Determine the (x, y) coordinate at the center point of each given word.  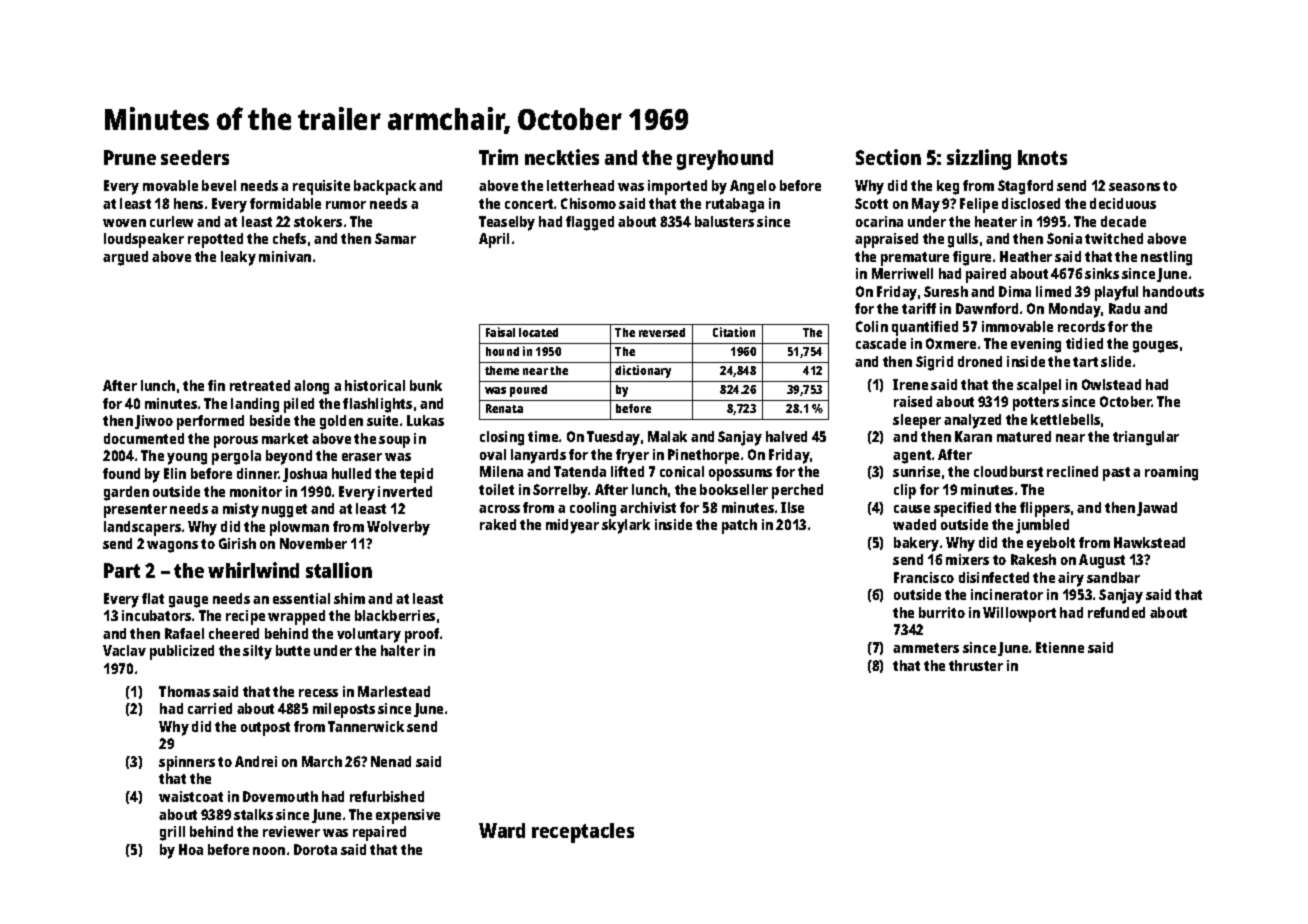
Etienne (1060, 647)
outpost (265, 729)
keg (948, 187)
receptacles (583, 833)
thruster (976, 665)
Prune (130, 157)
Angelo (753, 187)
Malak (667, 436)
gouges (1155, 347)
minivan (285, 256)
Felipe (979, 205)
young (187, 459)
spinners (187, 763)
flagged (590, 223)
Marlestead (394, 691)
